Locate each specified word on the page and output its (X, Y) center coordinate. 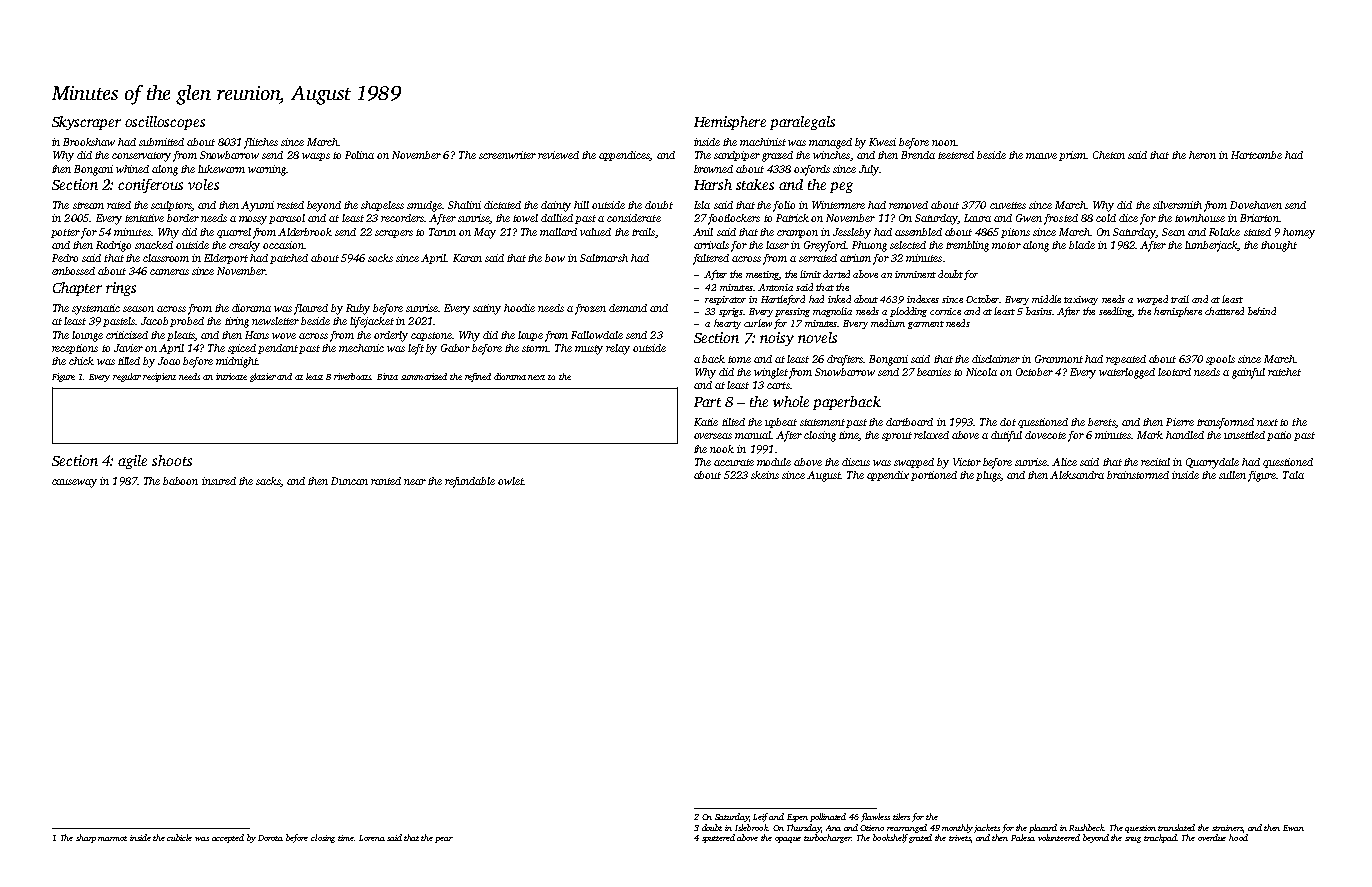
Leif (761, 817)
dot (1008, 422)
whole (791, 401)
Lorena (372, 838)
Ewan (1293, 828)
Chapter (77, 289)
